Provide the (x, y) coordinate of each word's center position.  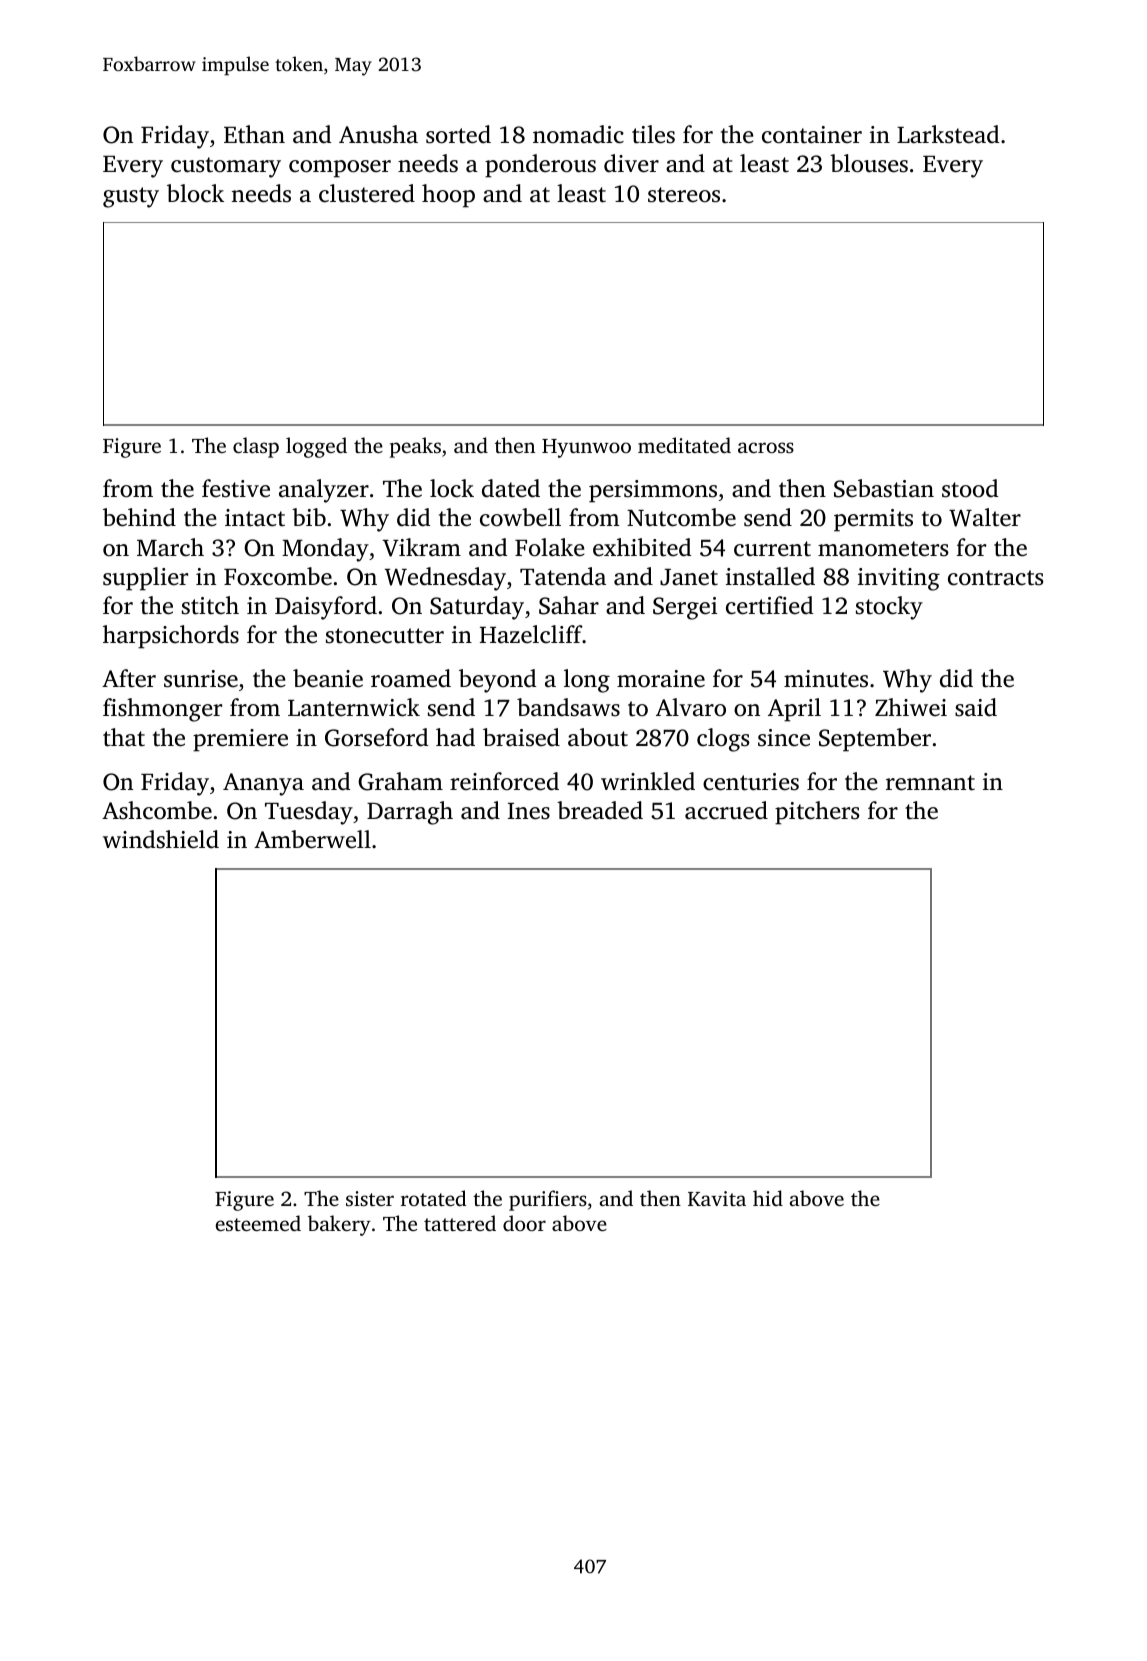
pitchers (817, 813)
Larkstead (948, 134)
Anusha (378, 134)
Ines (529, 811)
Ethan (254, 134)
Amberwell (312, 839)
